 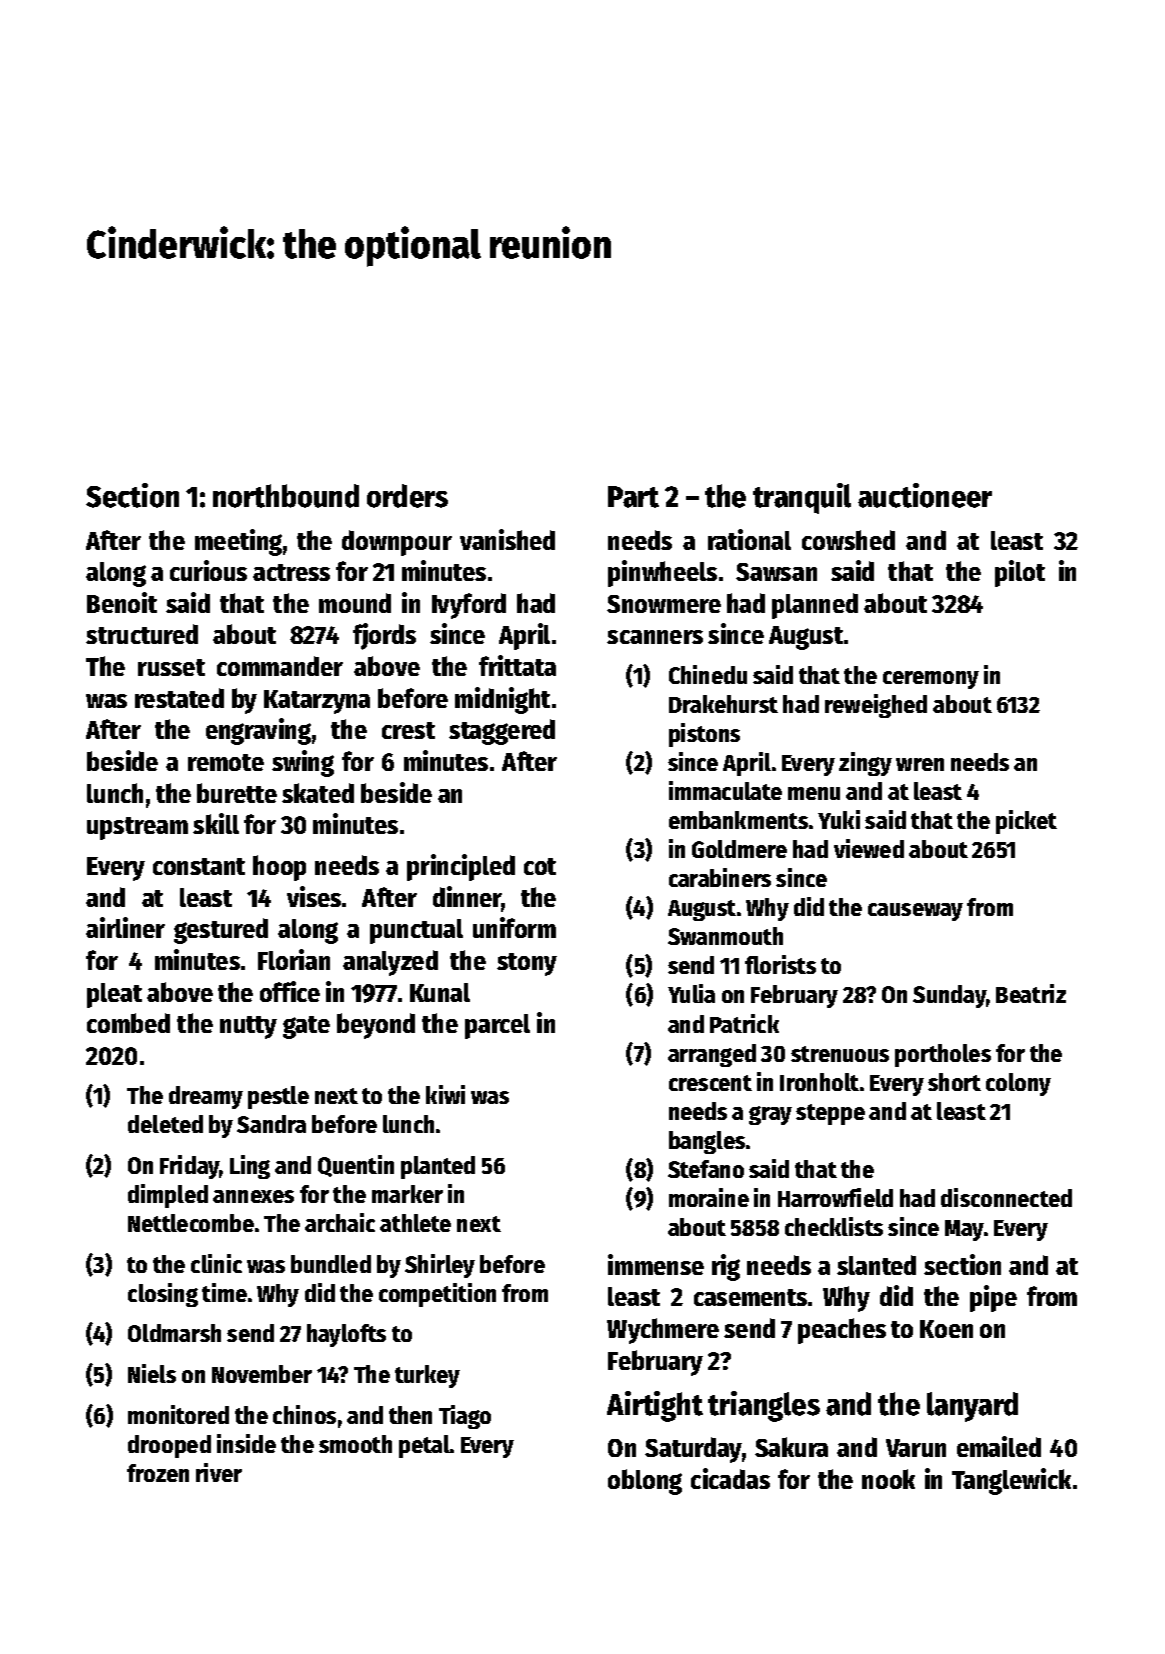 I want to click on drooped, so click(x=169, y=1446).
